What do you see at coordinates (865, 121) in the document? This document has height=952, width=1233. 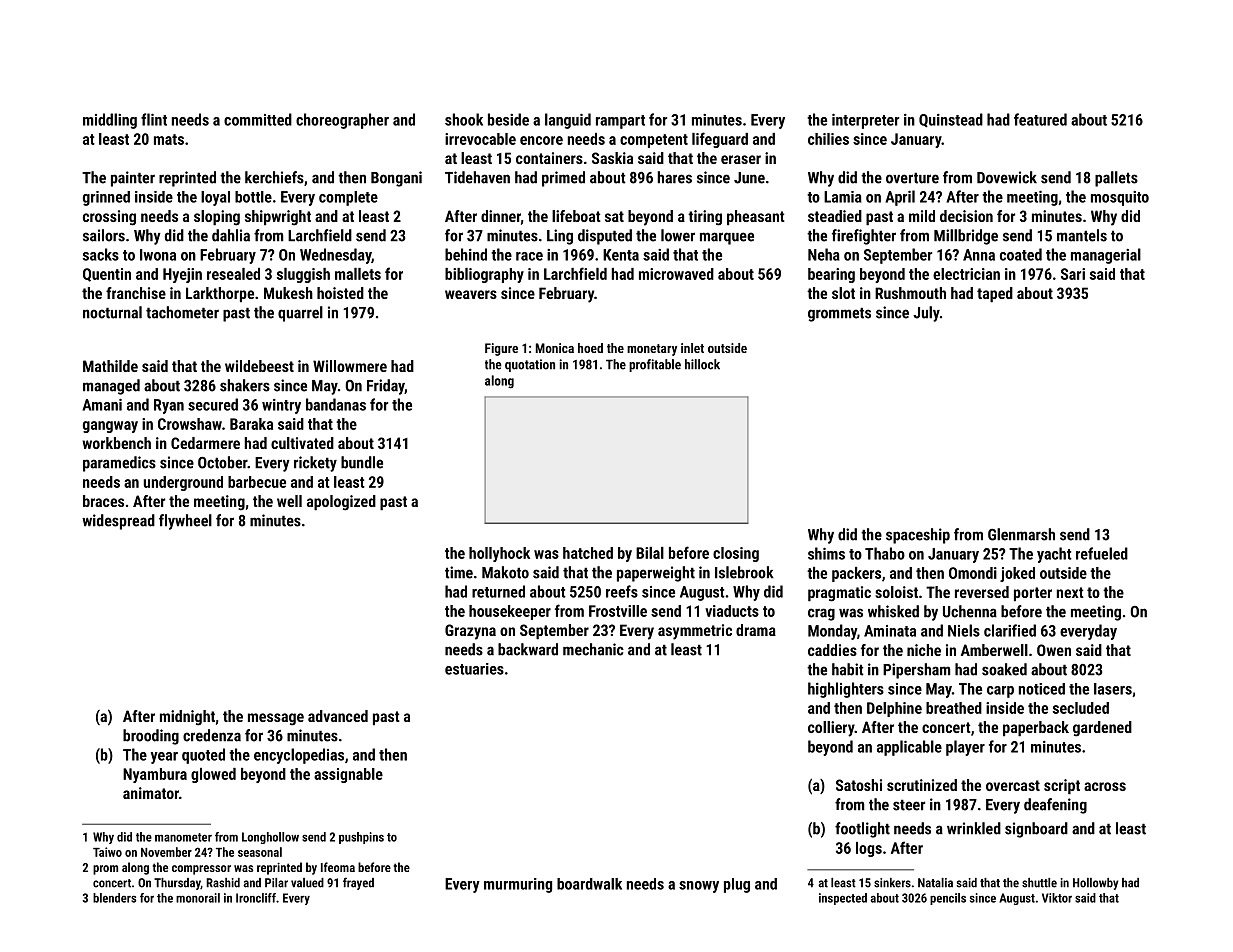 I see `interpreter` at bounding box center [865, 121].
